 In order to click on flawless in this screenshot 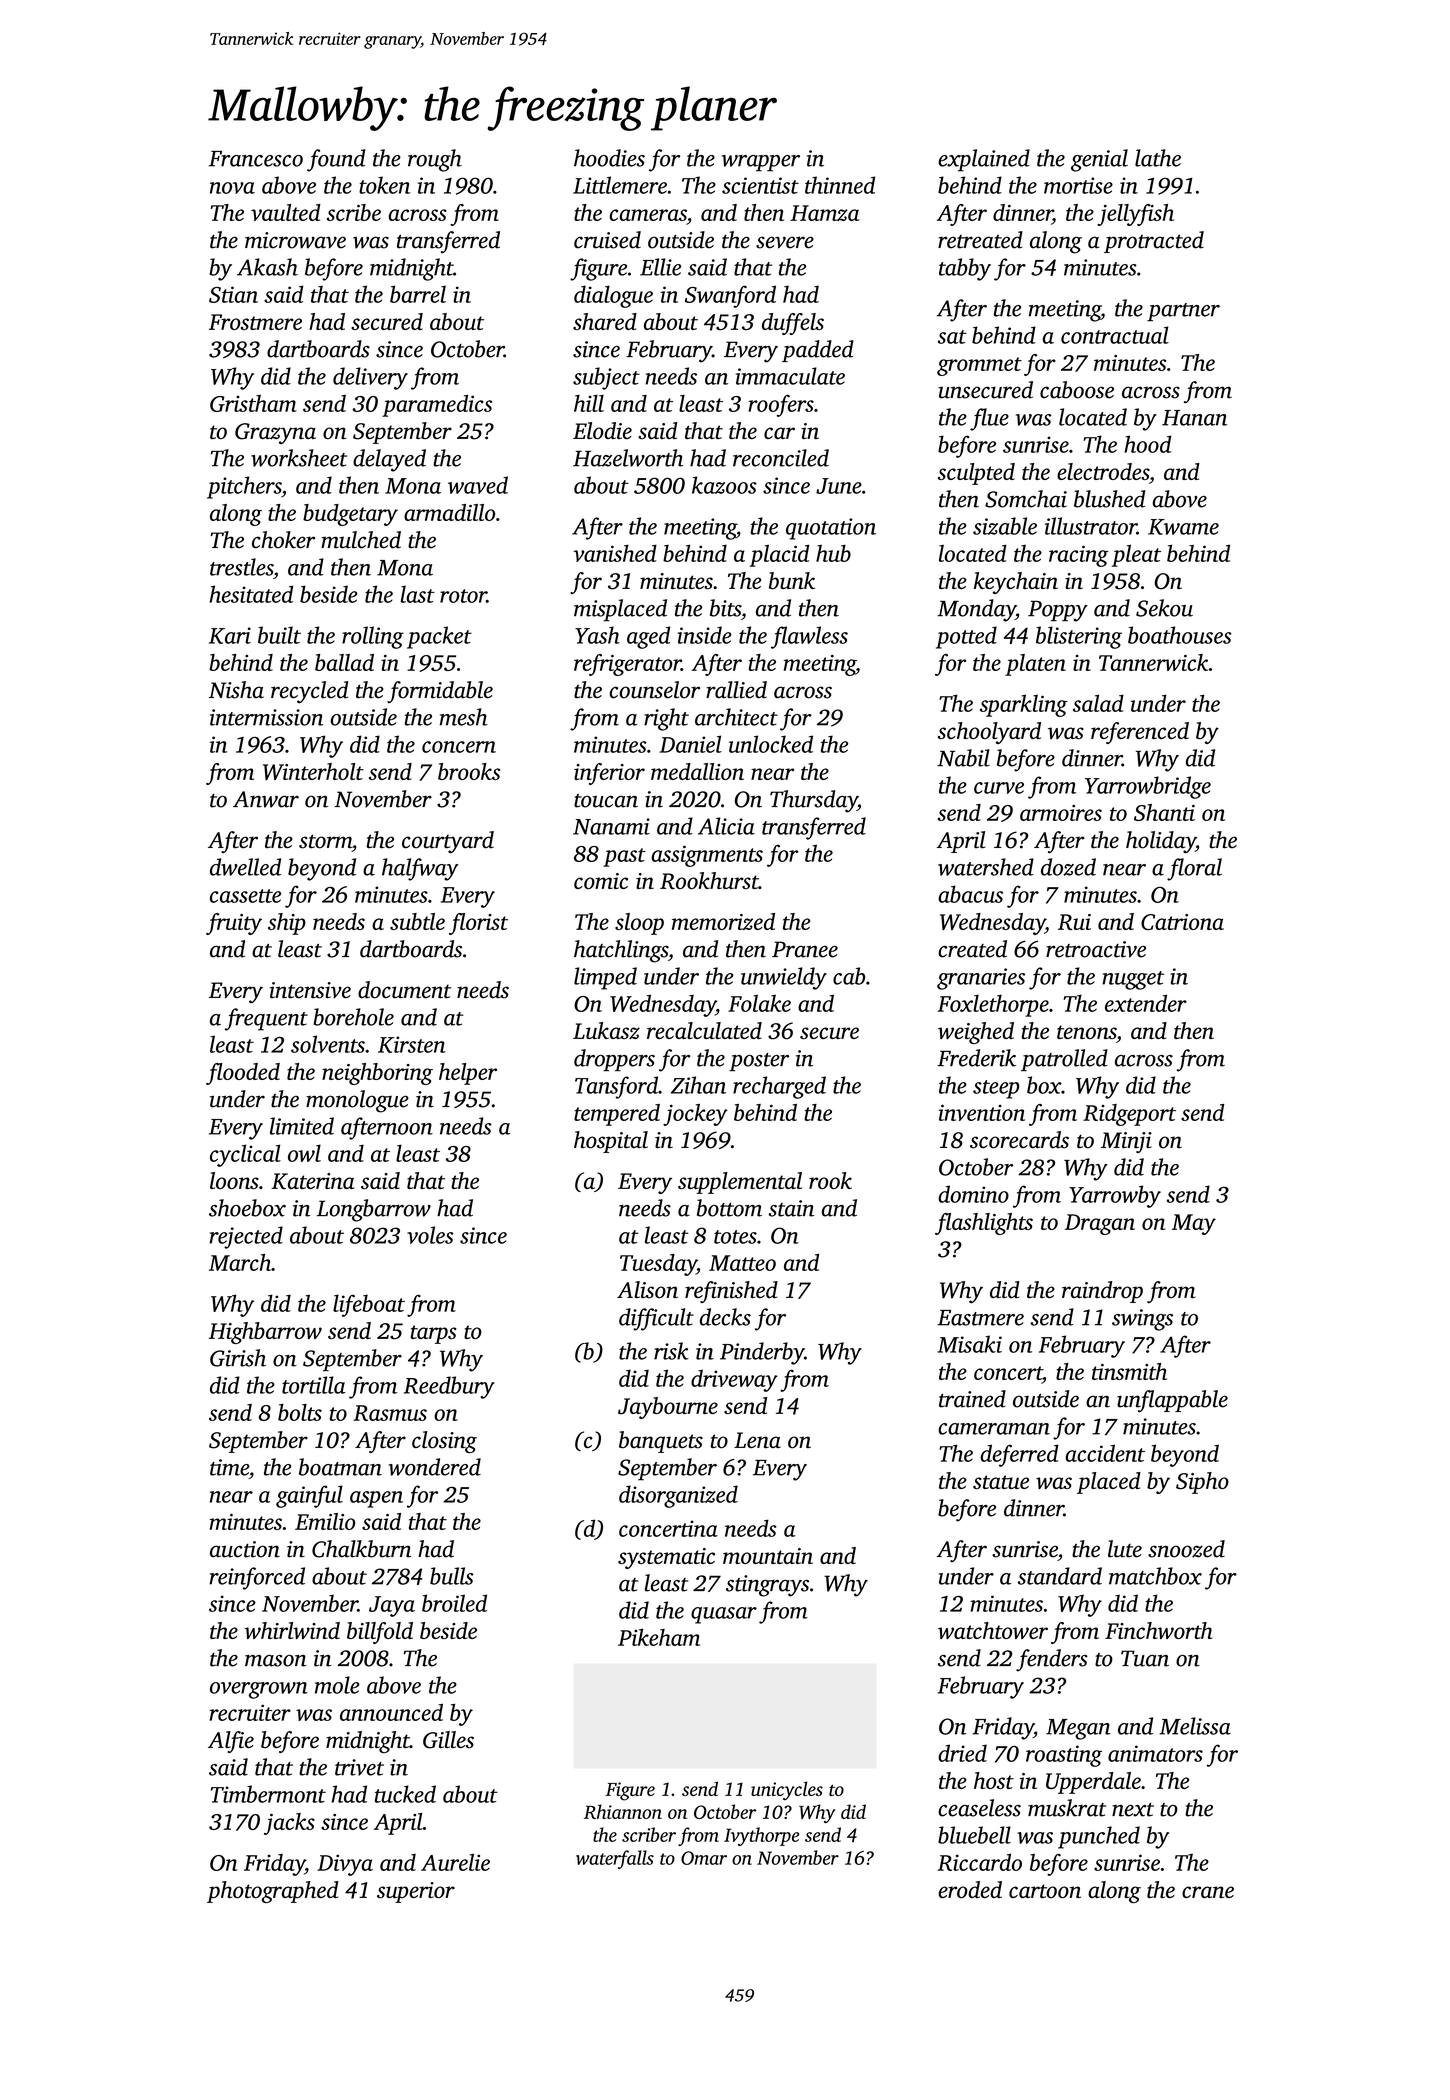, I will do `click(809, 637)`.
